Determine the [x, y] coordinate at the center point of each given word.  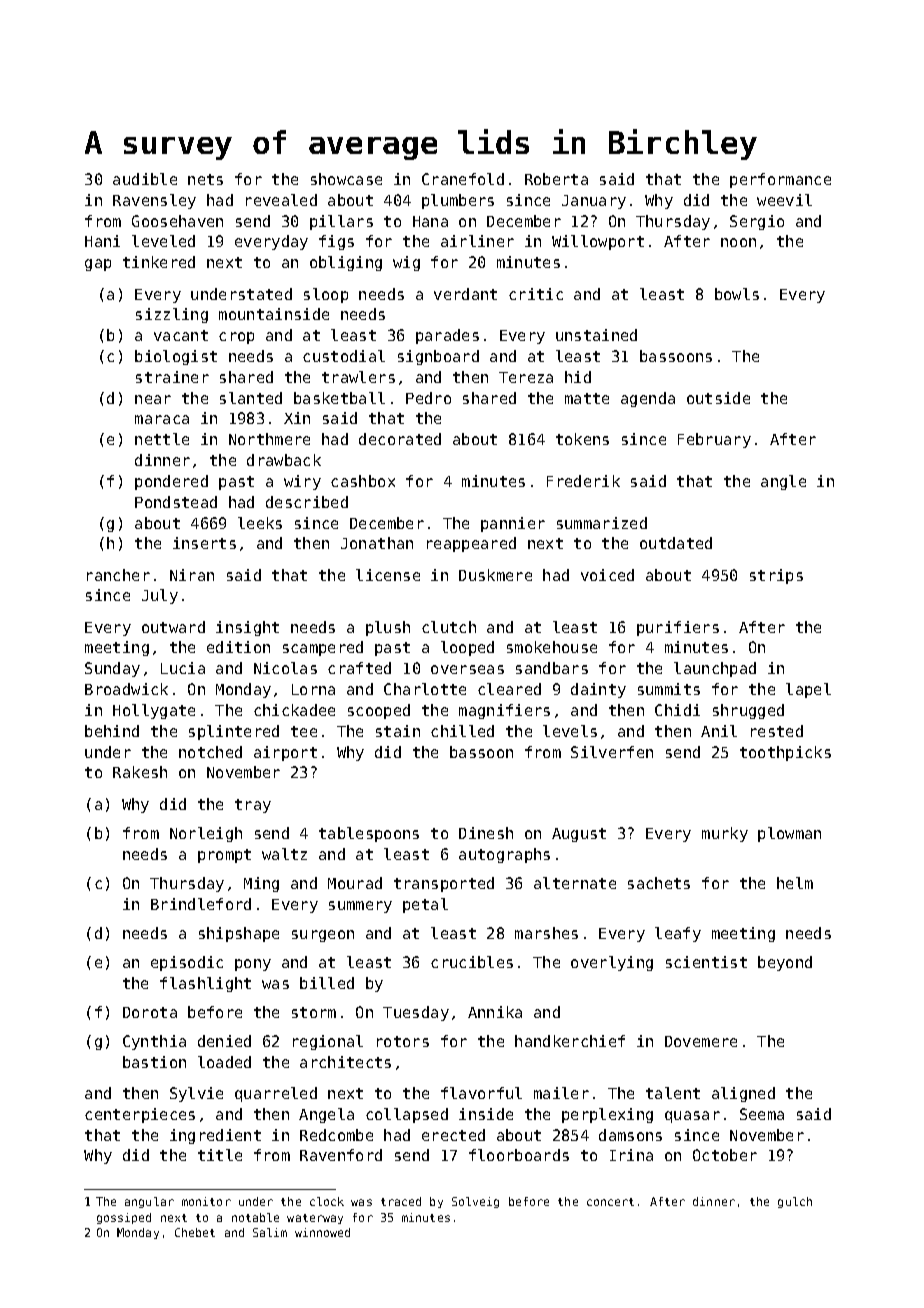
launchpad [715, 669]
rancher [118, 575]
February [714, 440]
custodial [344, 356]
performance [780, 180]
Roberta [556, 179]
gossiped [124, 1218]
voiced [607, 575]
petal [425, 905]
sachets [659, 883]
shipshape [239, 934]
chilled [462, 731]
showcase [346, 179]
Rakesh [140, 772]
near [153, 399]
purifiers [678, 628]
